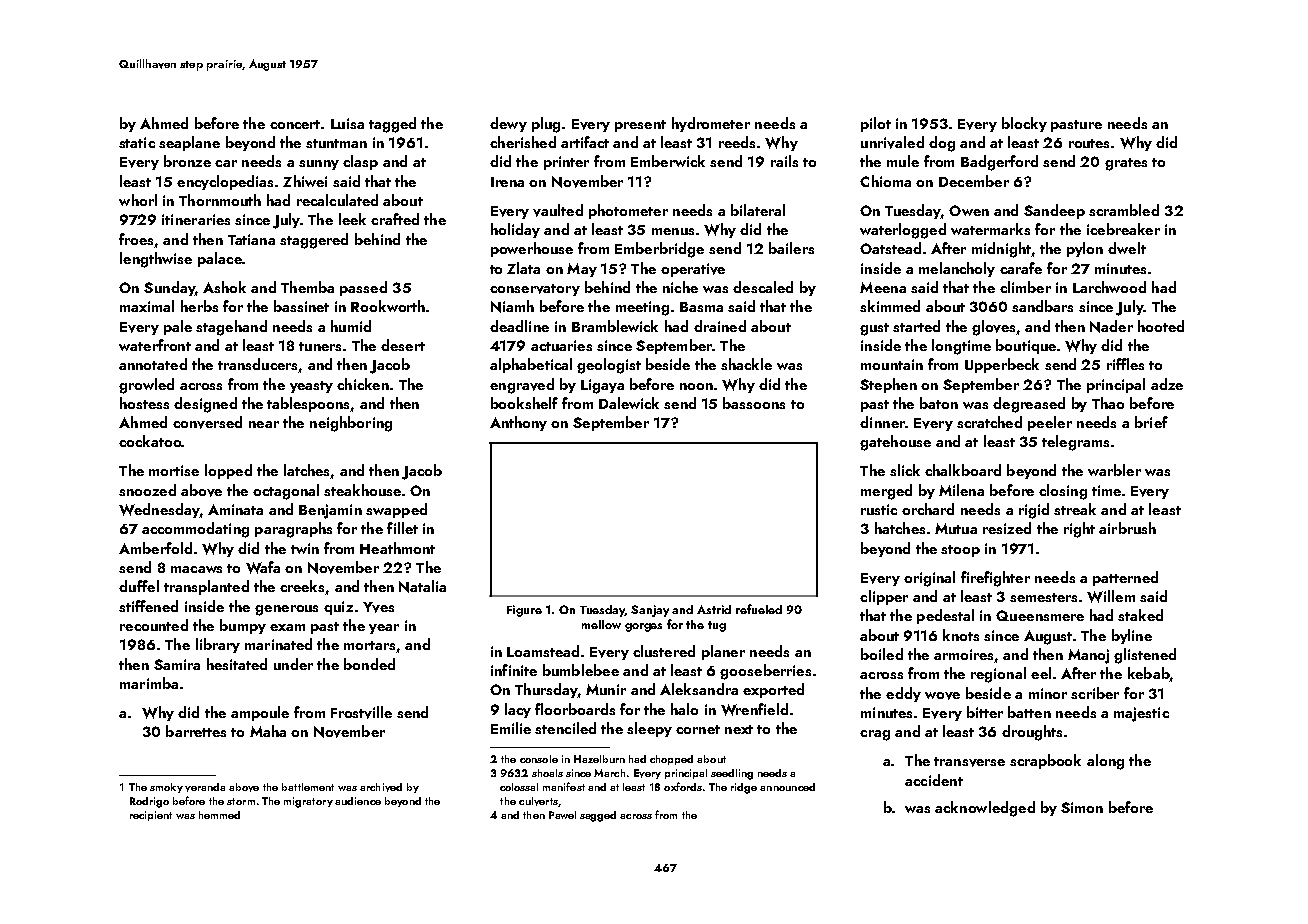 The width and height of the screenshot is (1308, 924). What do you see at coordinates (699, 689) in the screenshot?
I see `Aleksandra` at bounding box center [699, 689].
